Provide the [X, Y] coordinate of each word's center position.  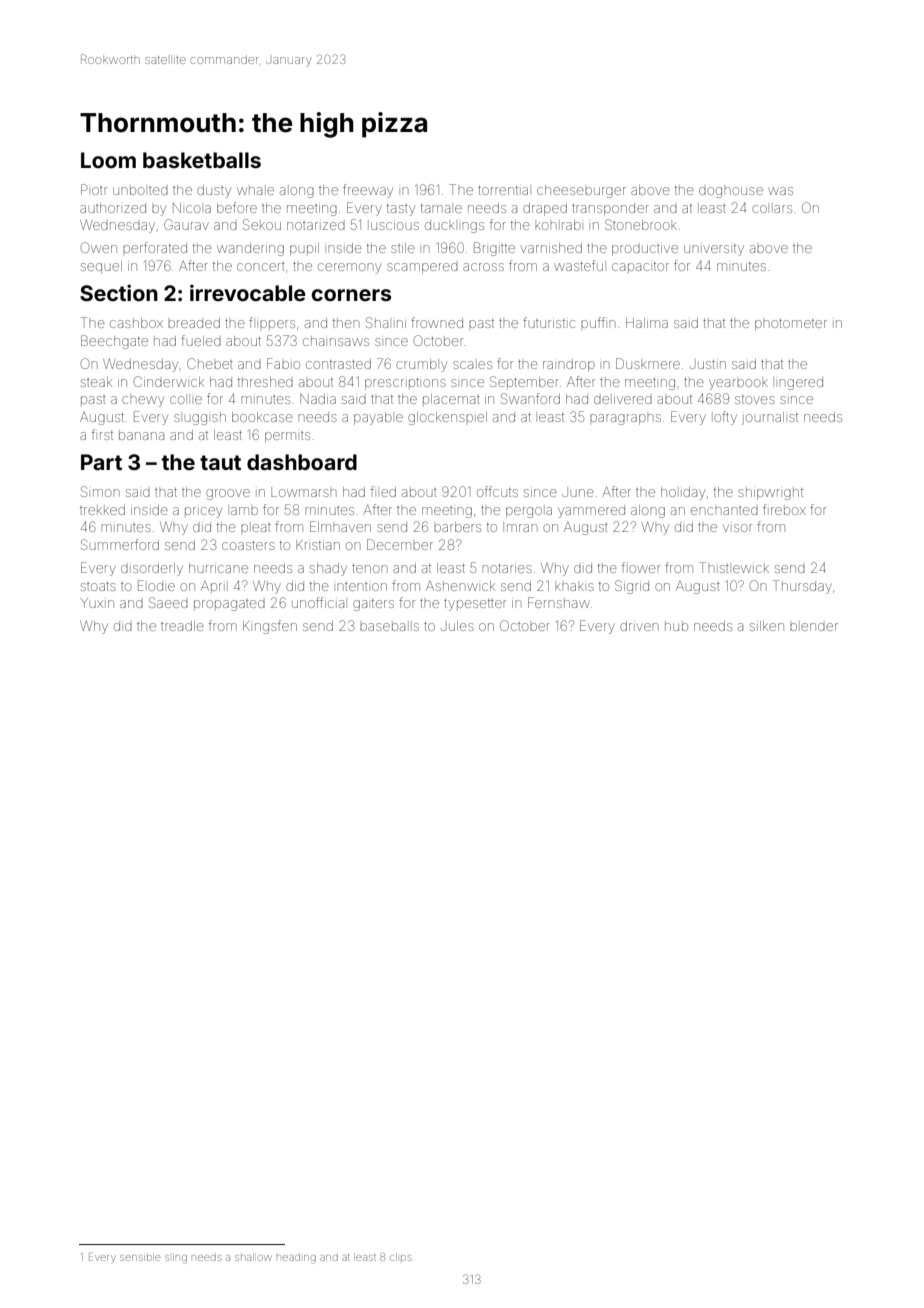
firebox [784, 509]
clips [400, 1257]
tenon [369, 568]
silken [767, 626]
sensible [140, 1257]
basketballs [202, 160]
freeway [368, 191]
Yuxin [97, 603]
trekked [102, 510]
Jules [457, 626]
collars [772, 209]
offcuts [497, 491]
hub [676, 627]
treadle [182, 626]
